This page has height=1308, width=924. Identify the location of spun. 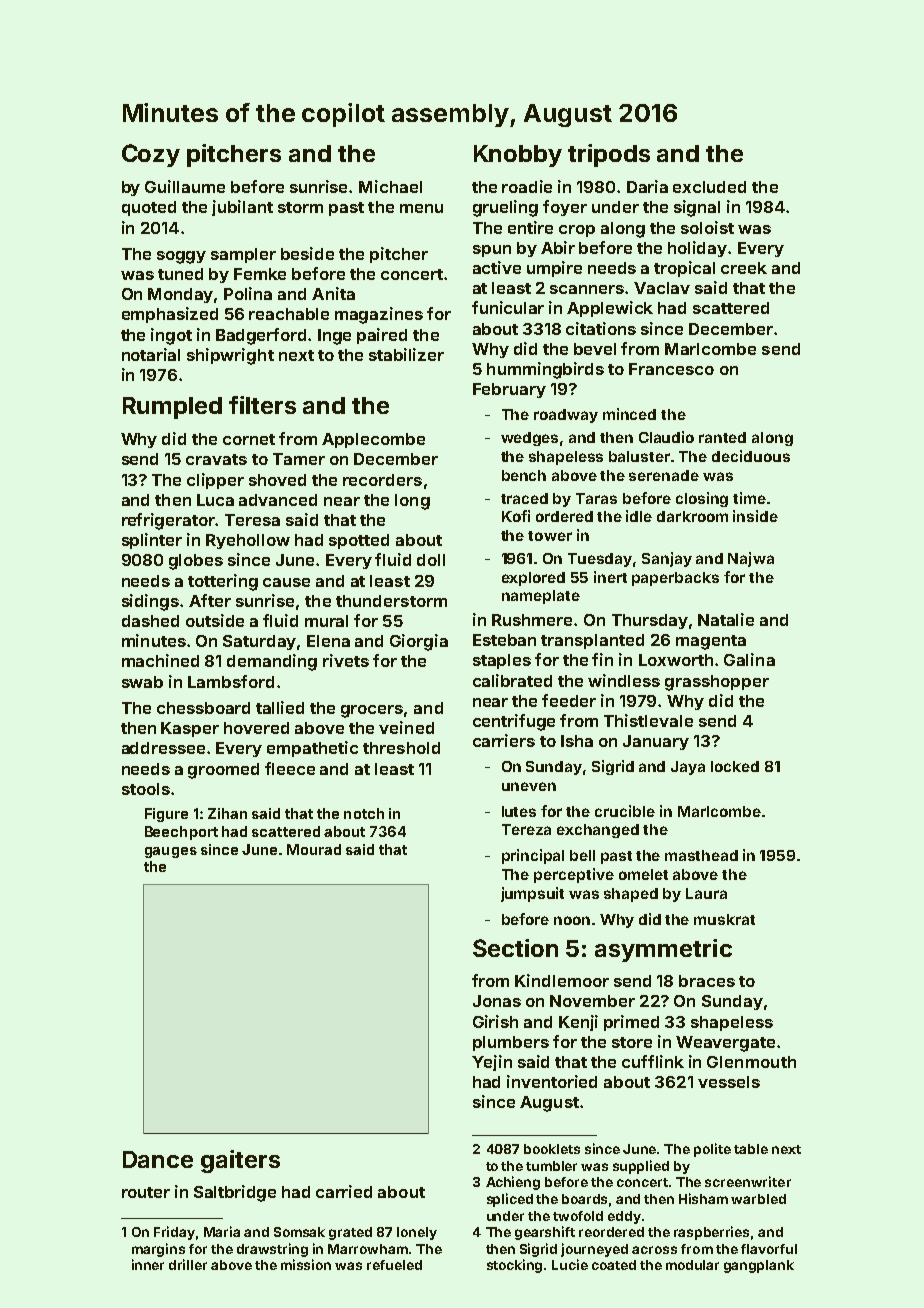
(492, 251).
